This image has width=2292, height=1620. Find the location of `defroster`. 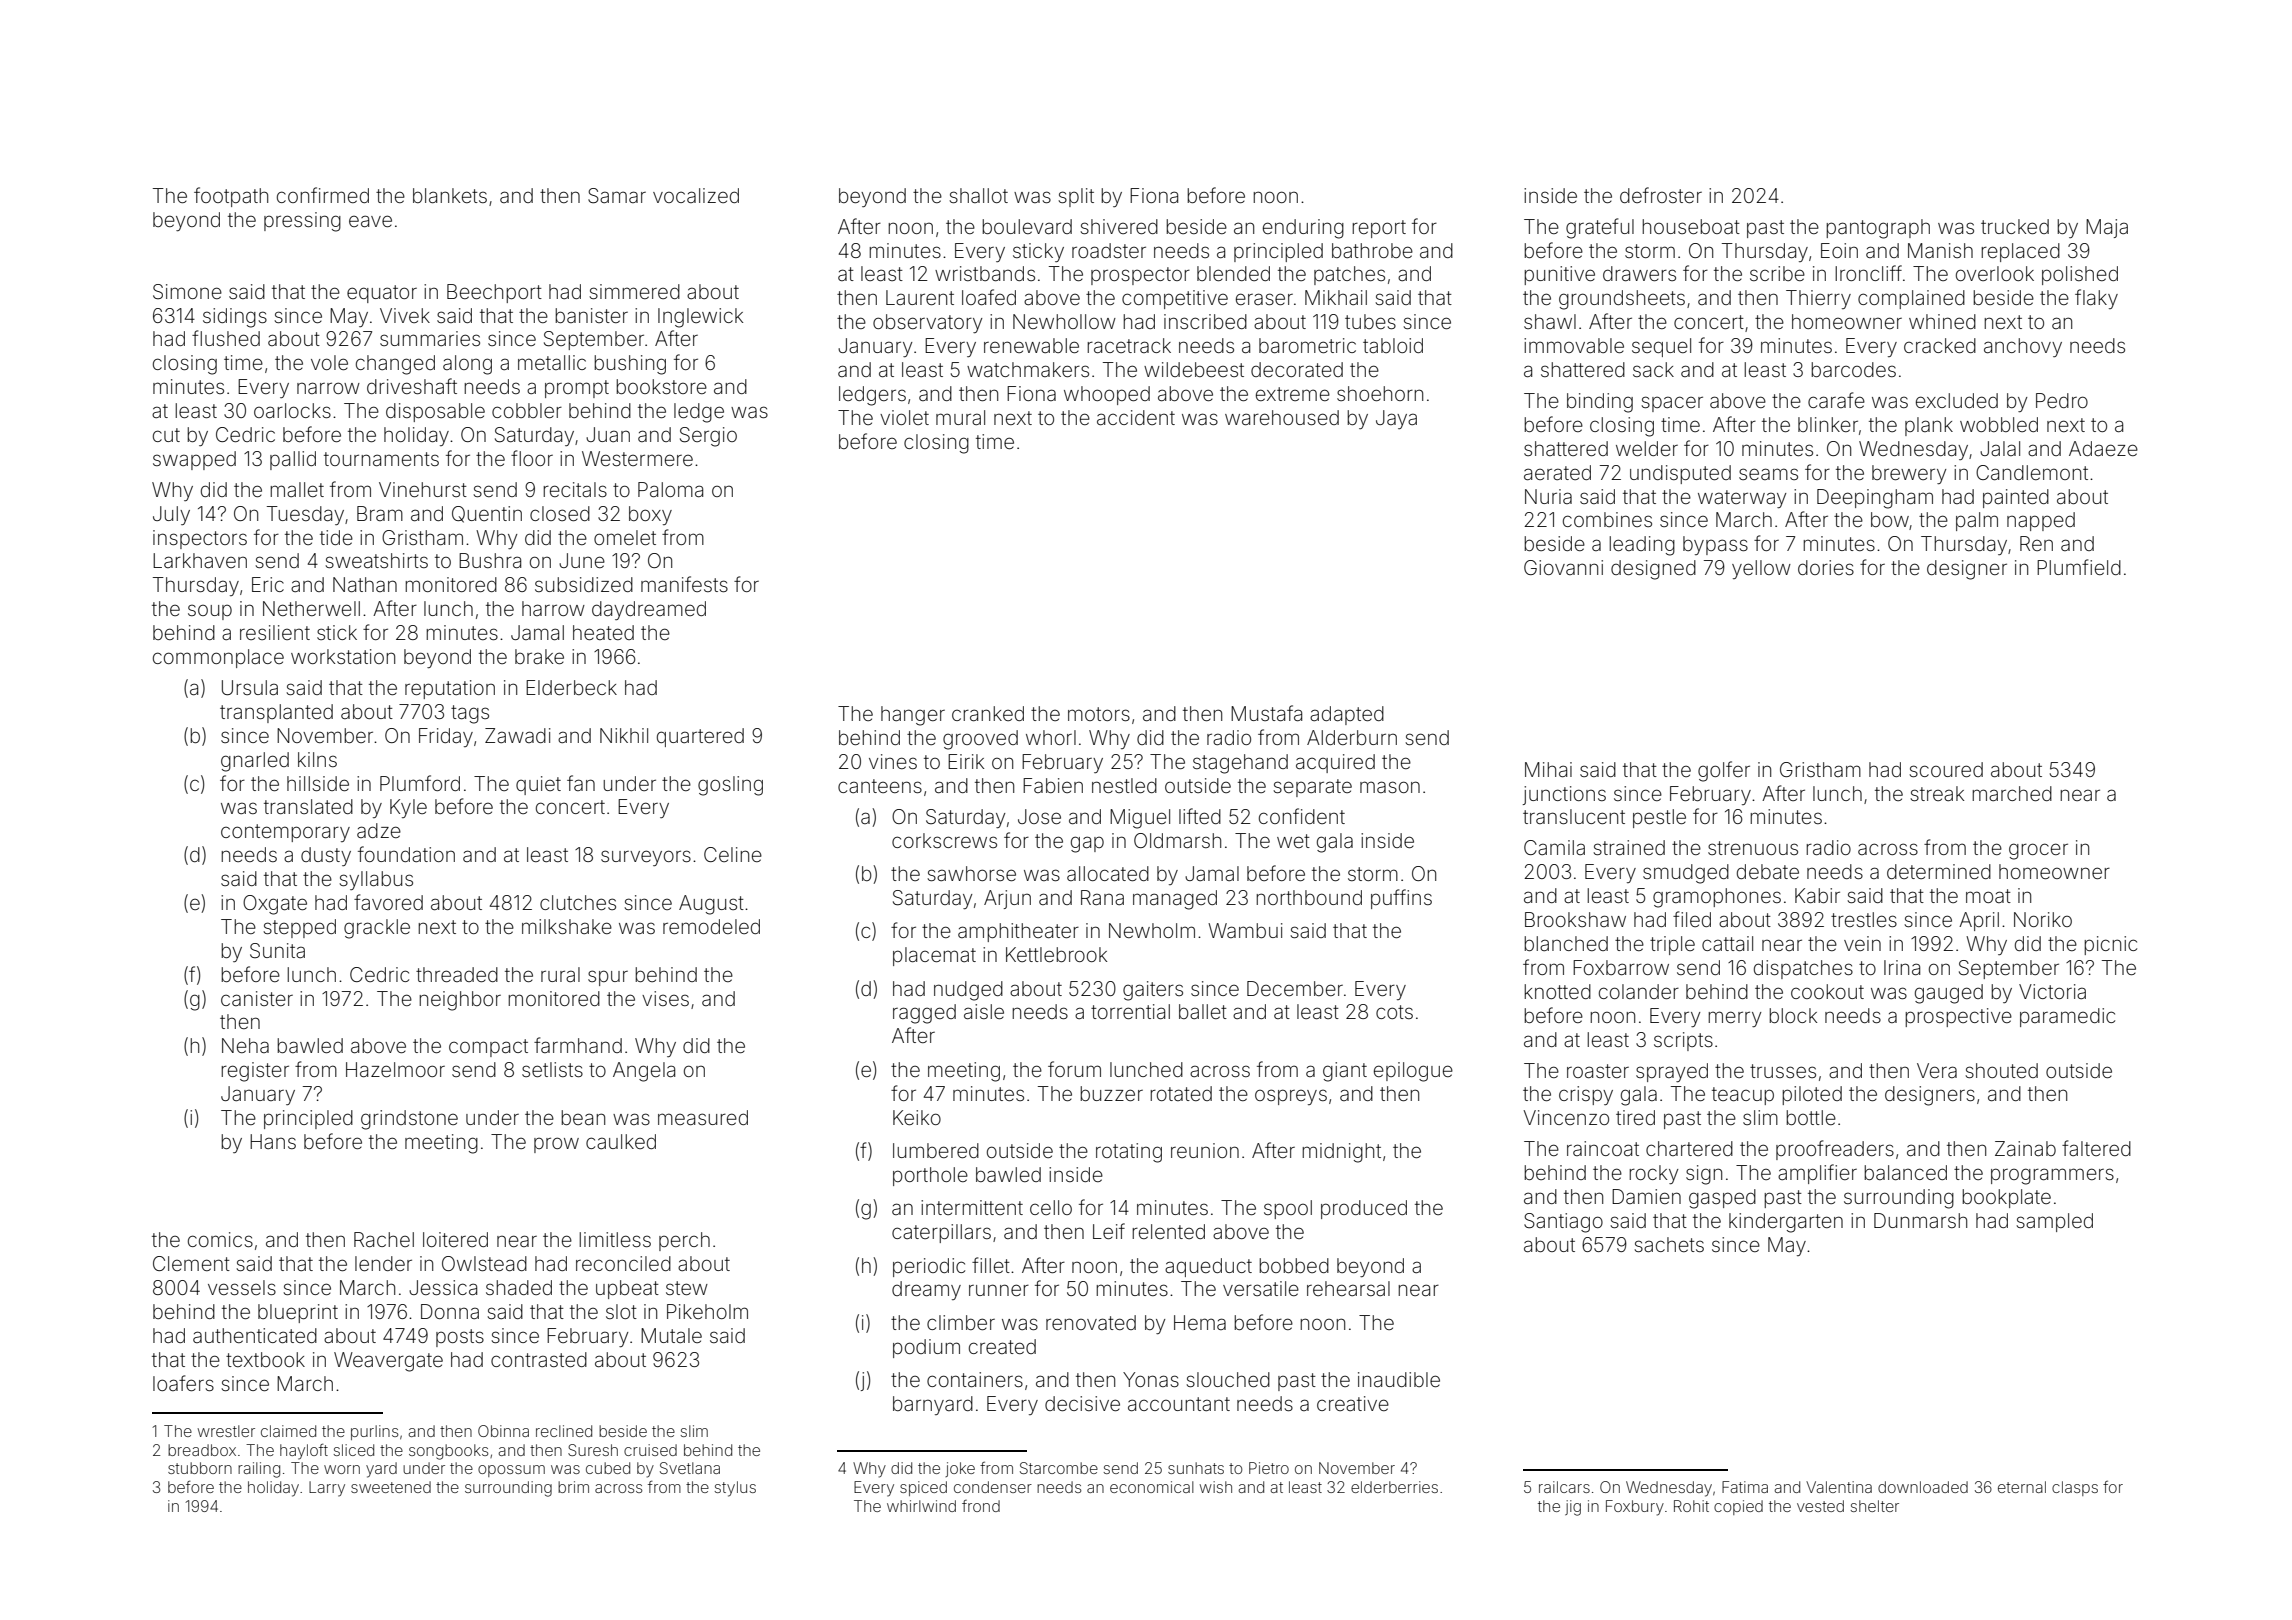

defroster is located at coordinates (1661, 195).
